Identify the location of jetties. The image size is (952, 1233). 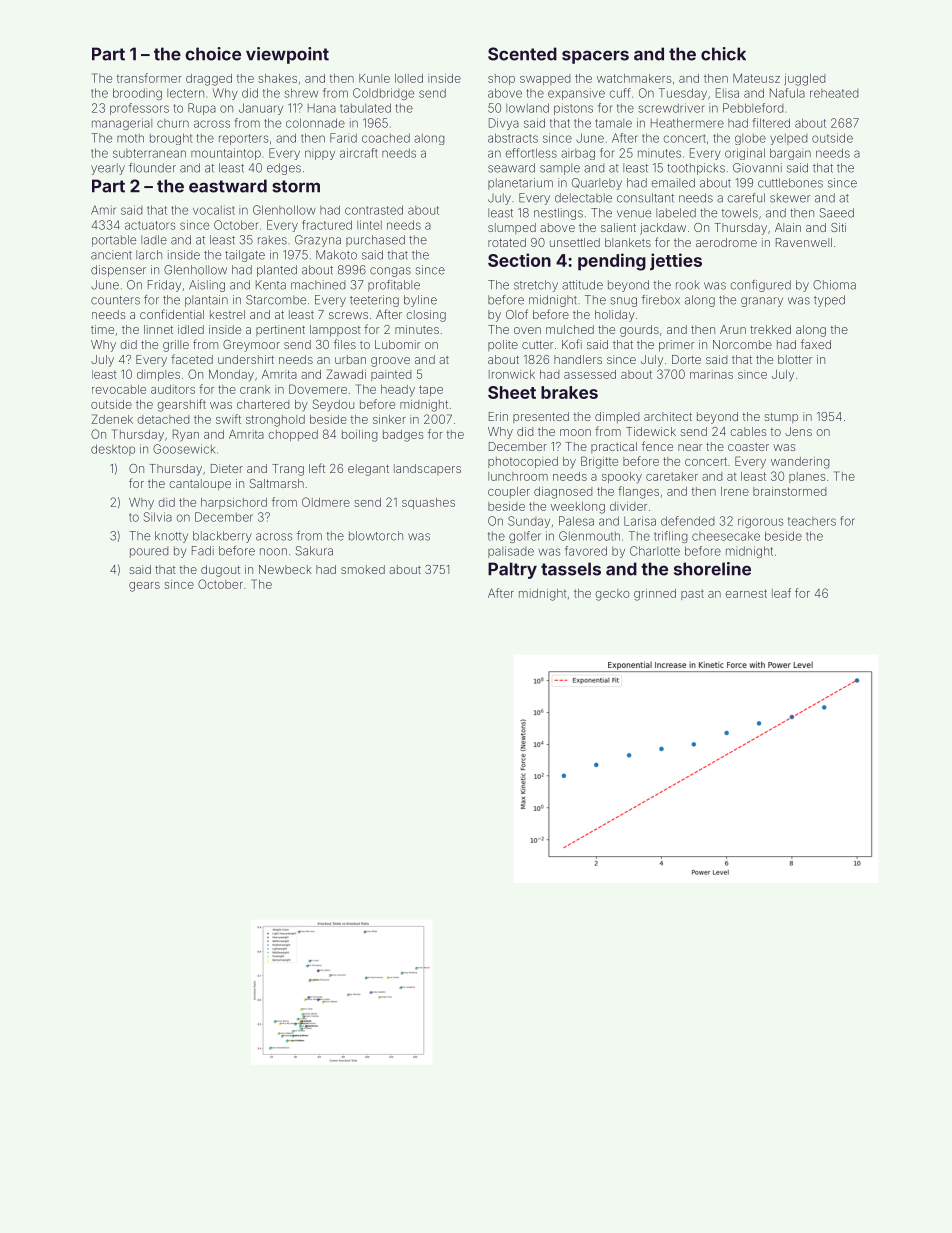
(676, 262).
